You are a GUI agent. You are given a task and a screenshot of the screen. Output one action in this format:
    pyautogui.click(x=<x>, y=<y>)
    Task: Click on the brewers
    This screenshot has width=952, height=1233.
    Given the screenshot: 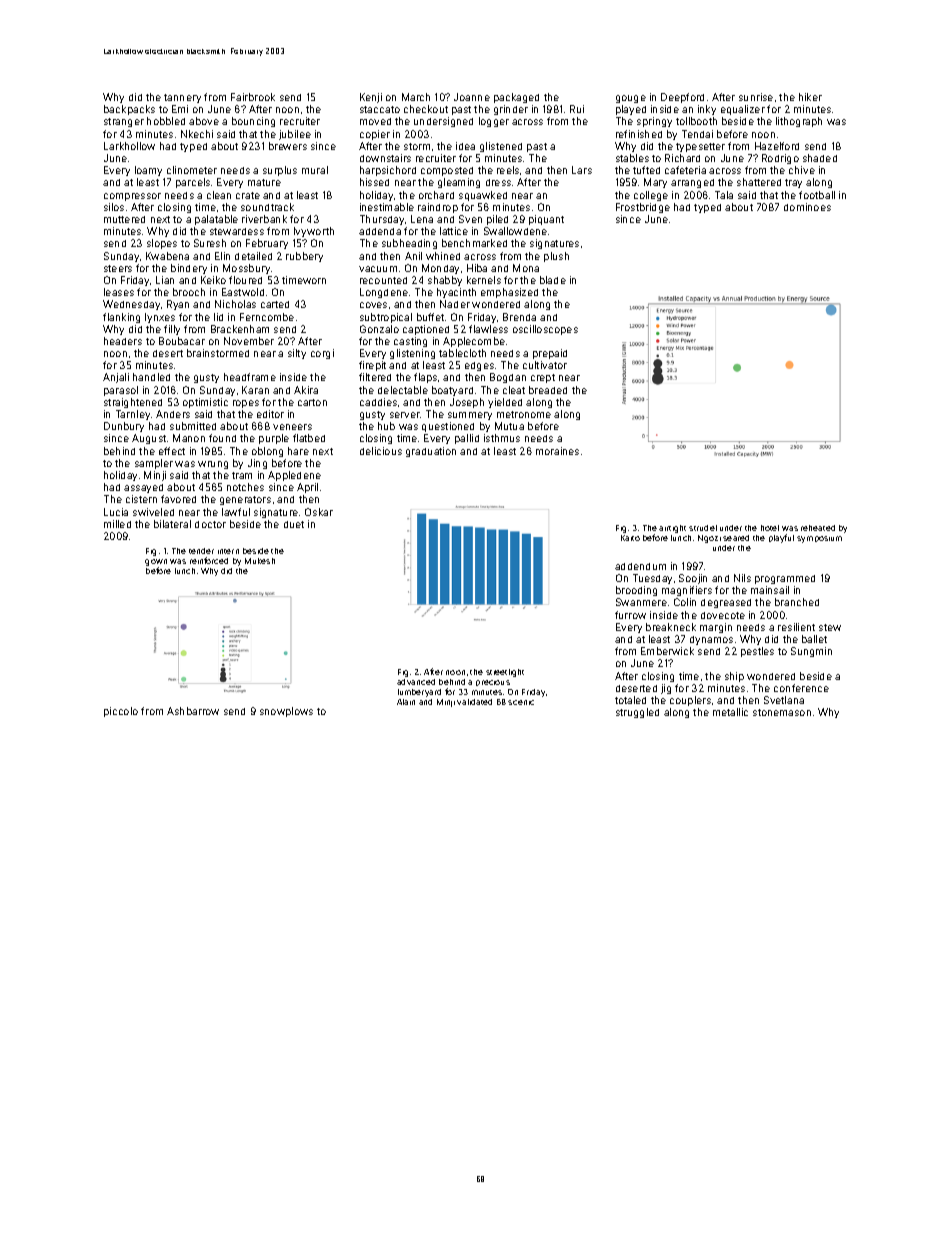 What is the action you would take?
    pyautogui.click(x=288, y=146)
